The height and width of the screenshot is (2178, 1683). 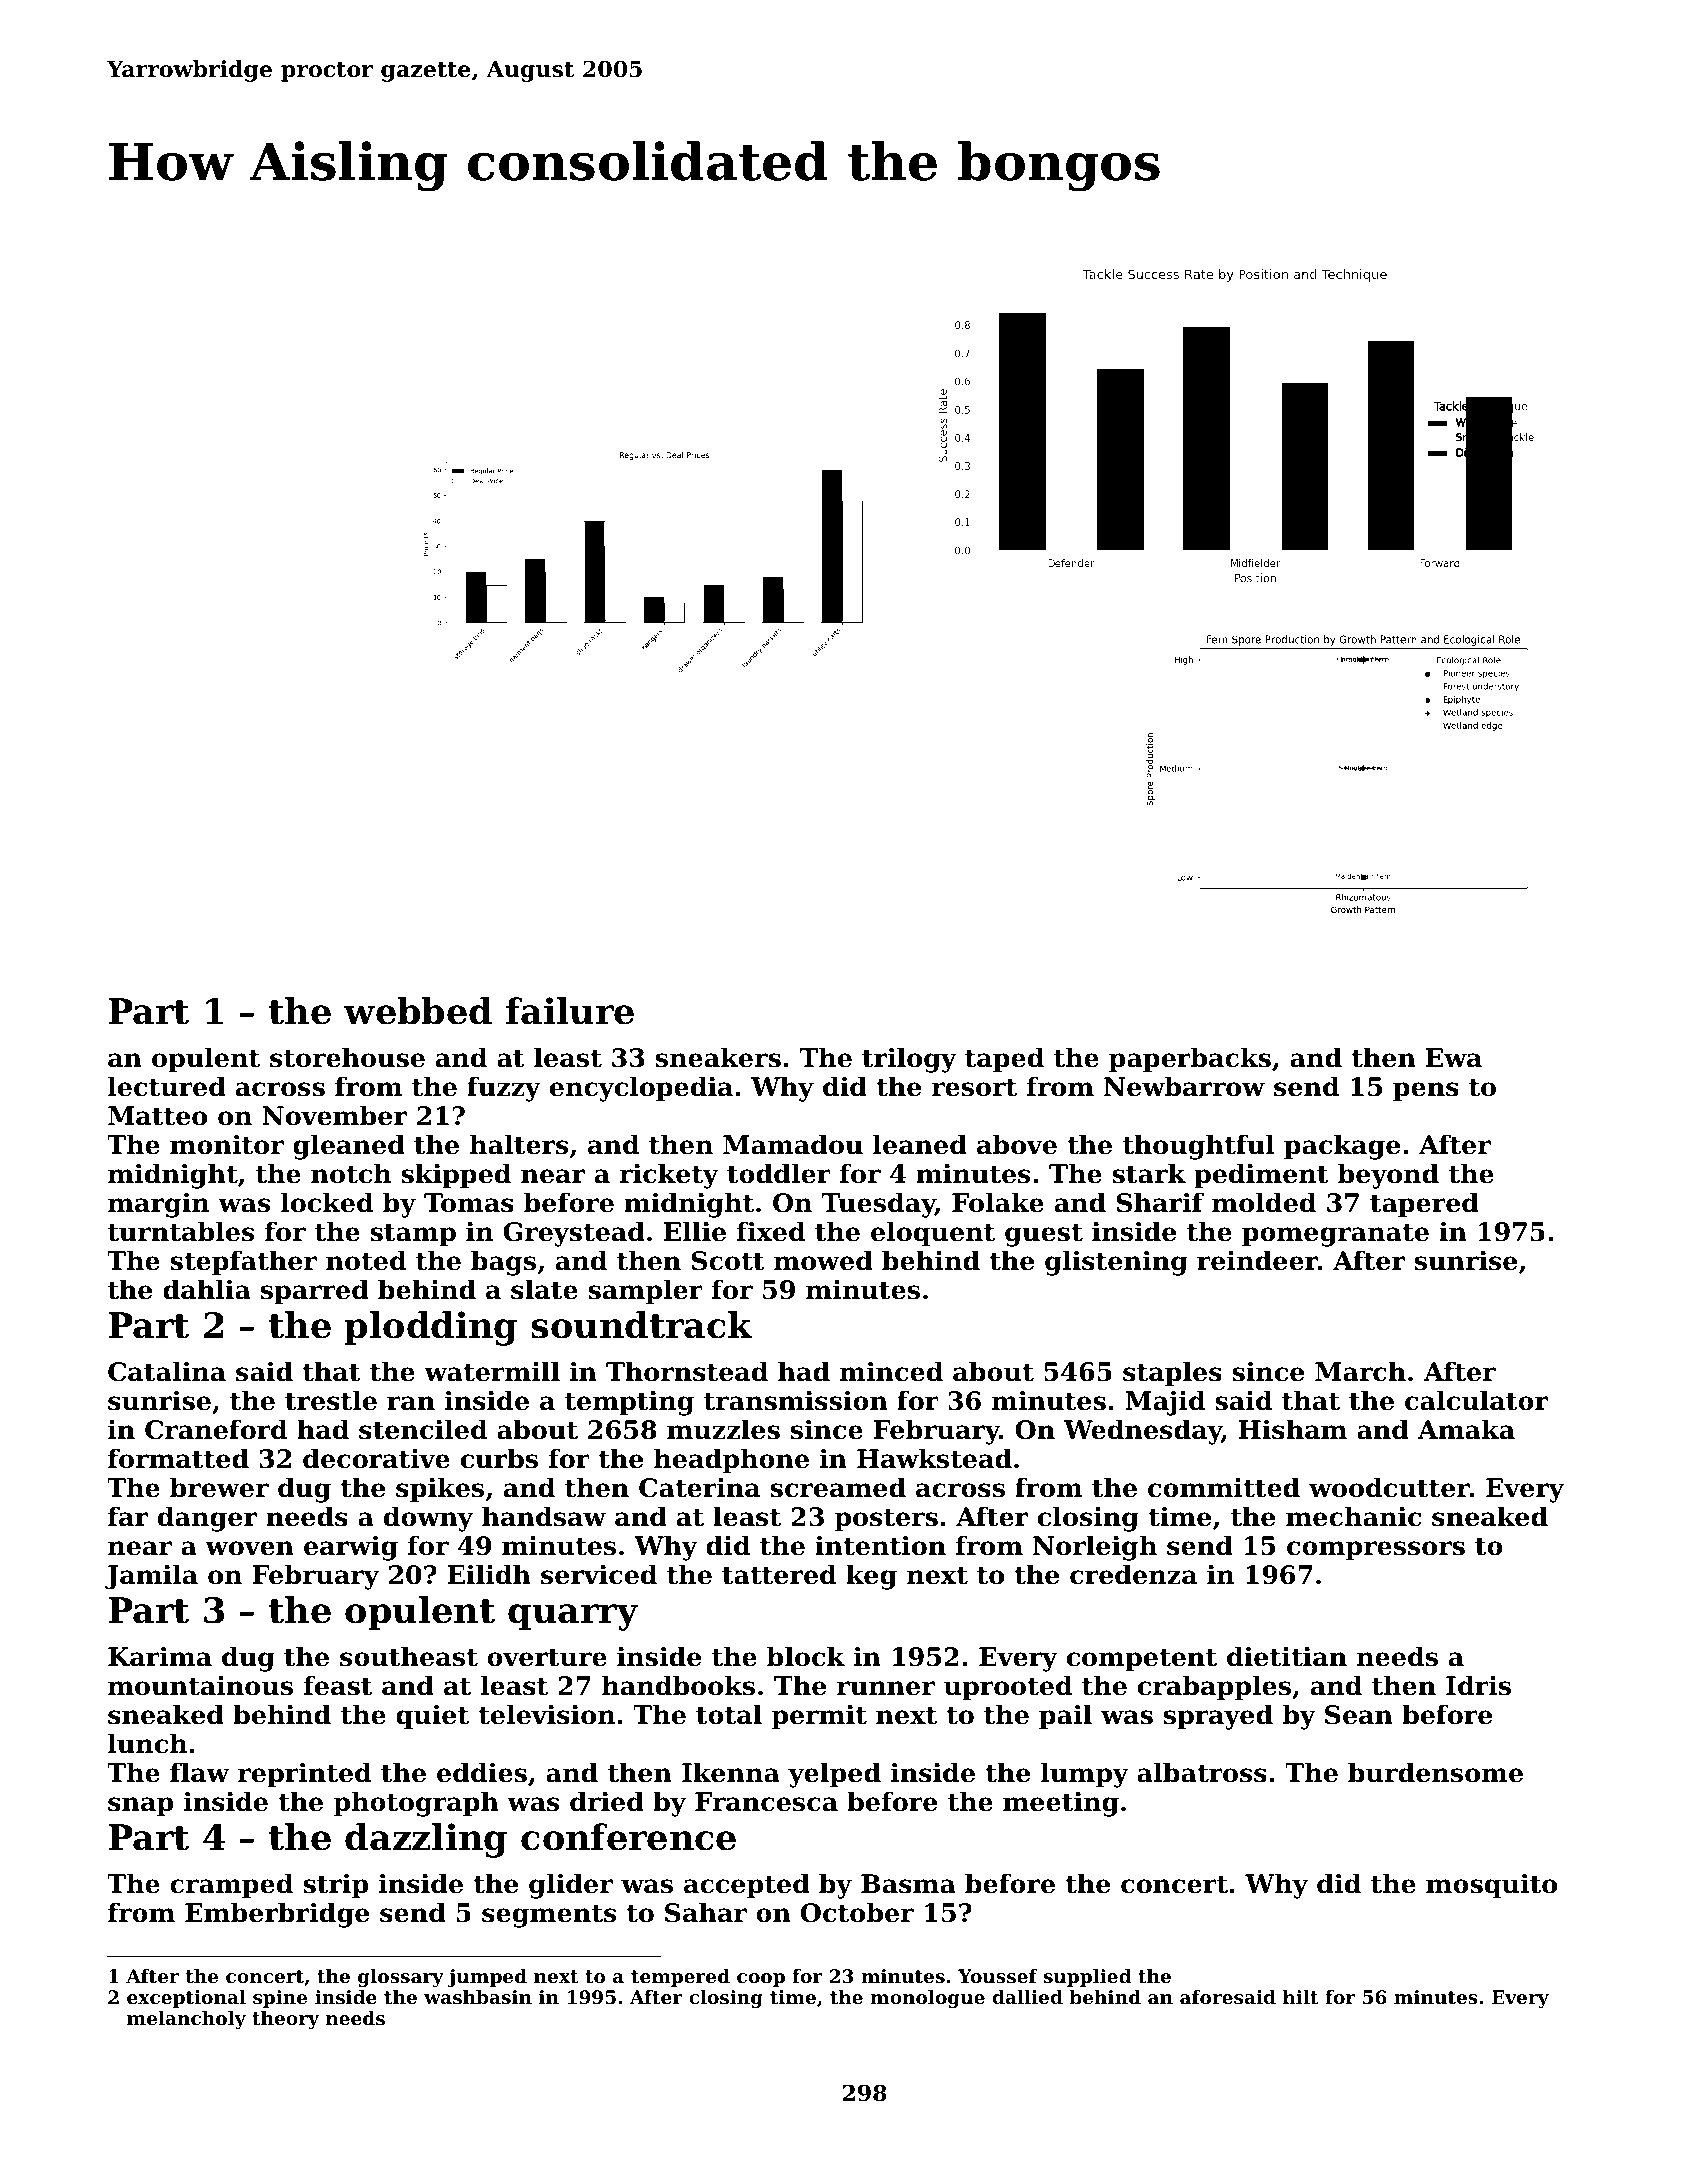 I want to click on hilt, so click(x=1301, y=1997).
